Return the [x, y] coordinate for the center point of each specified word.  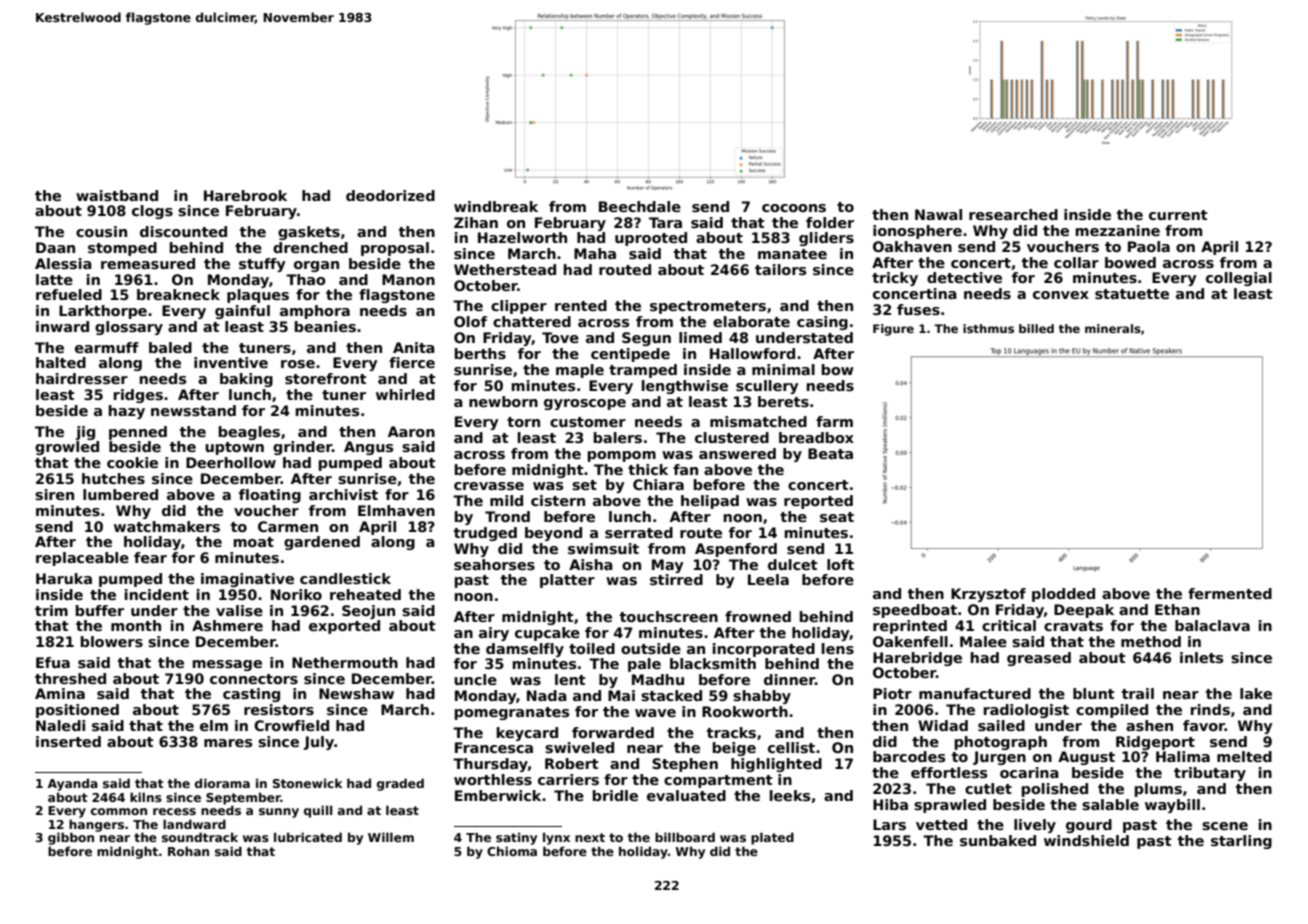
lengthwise [685, 387]
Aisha [591, 564]
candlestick [345, 578]
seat [837, 517]
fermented [1230, 593]
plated [772, 838]
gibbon [71, 838]
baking [246, 380]
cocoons [794, 208]
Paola [1149, 246]
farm [834, 421]
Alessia [63, 263]
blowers [112, 641]
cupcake [547, 634]
